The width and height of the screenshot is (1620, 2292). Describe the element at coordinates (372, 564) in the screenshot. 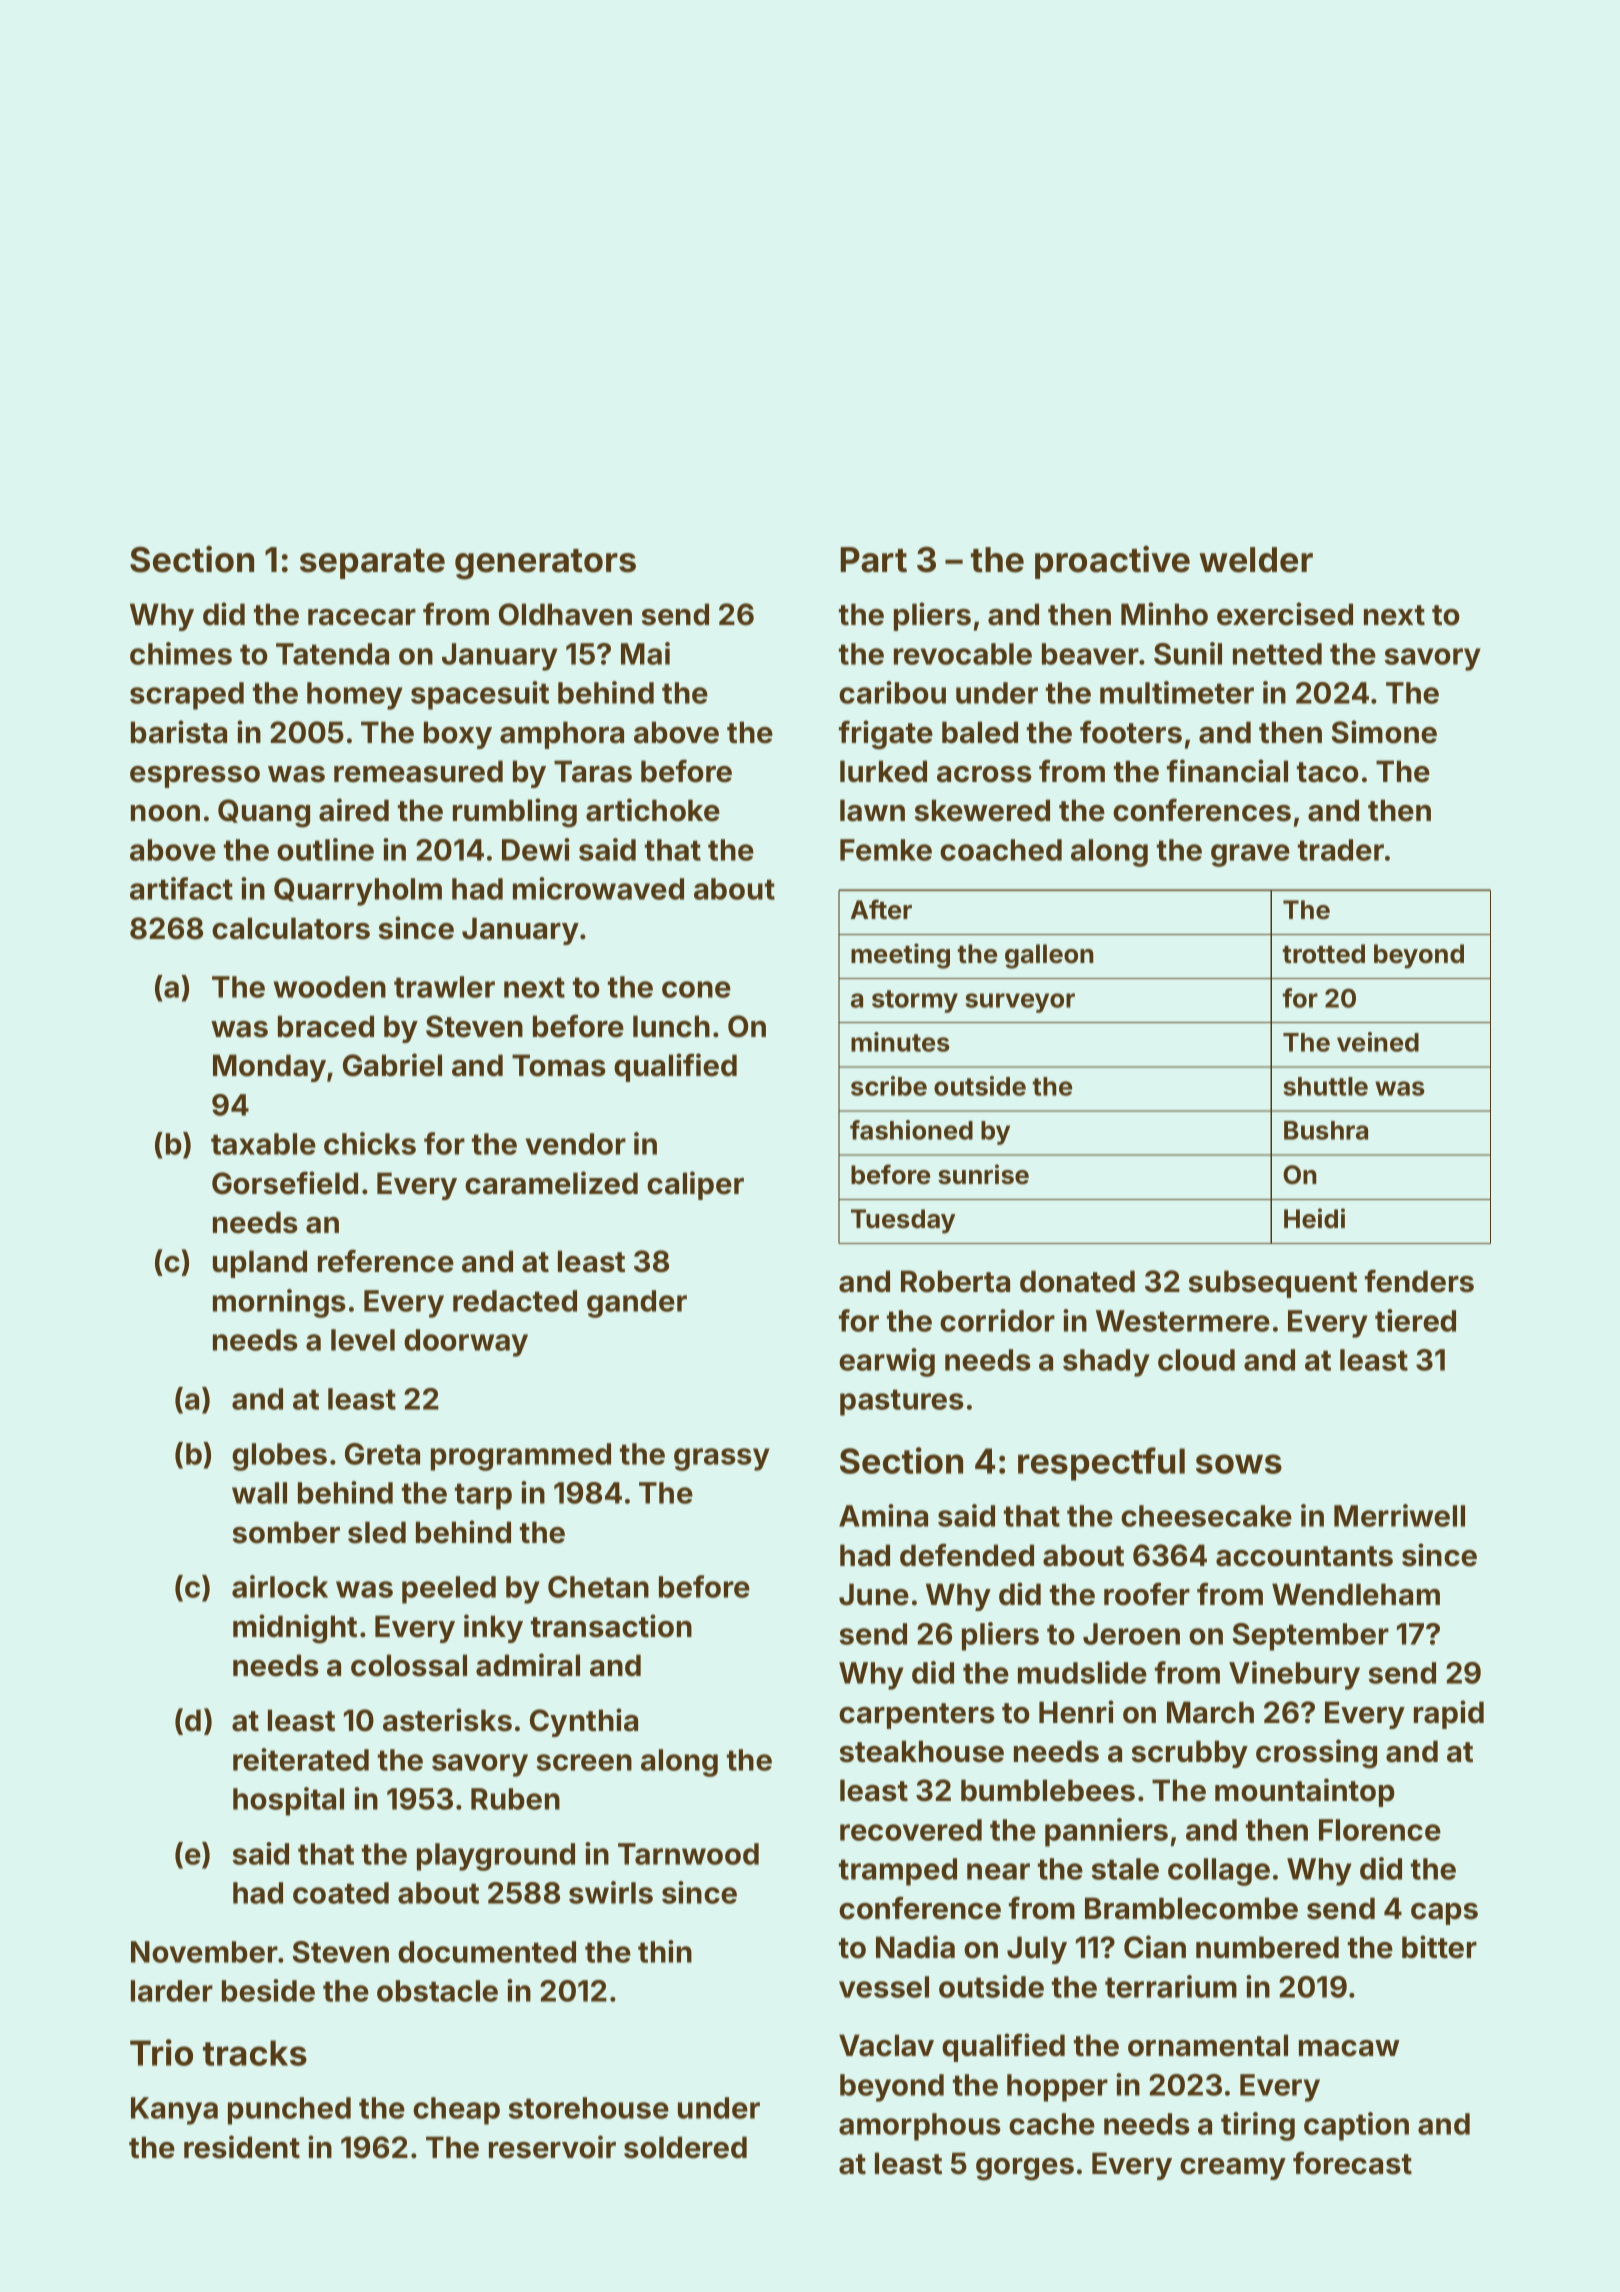

I see `separate` at that location.
